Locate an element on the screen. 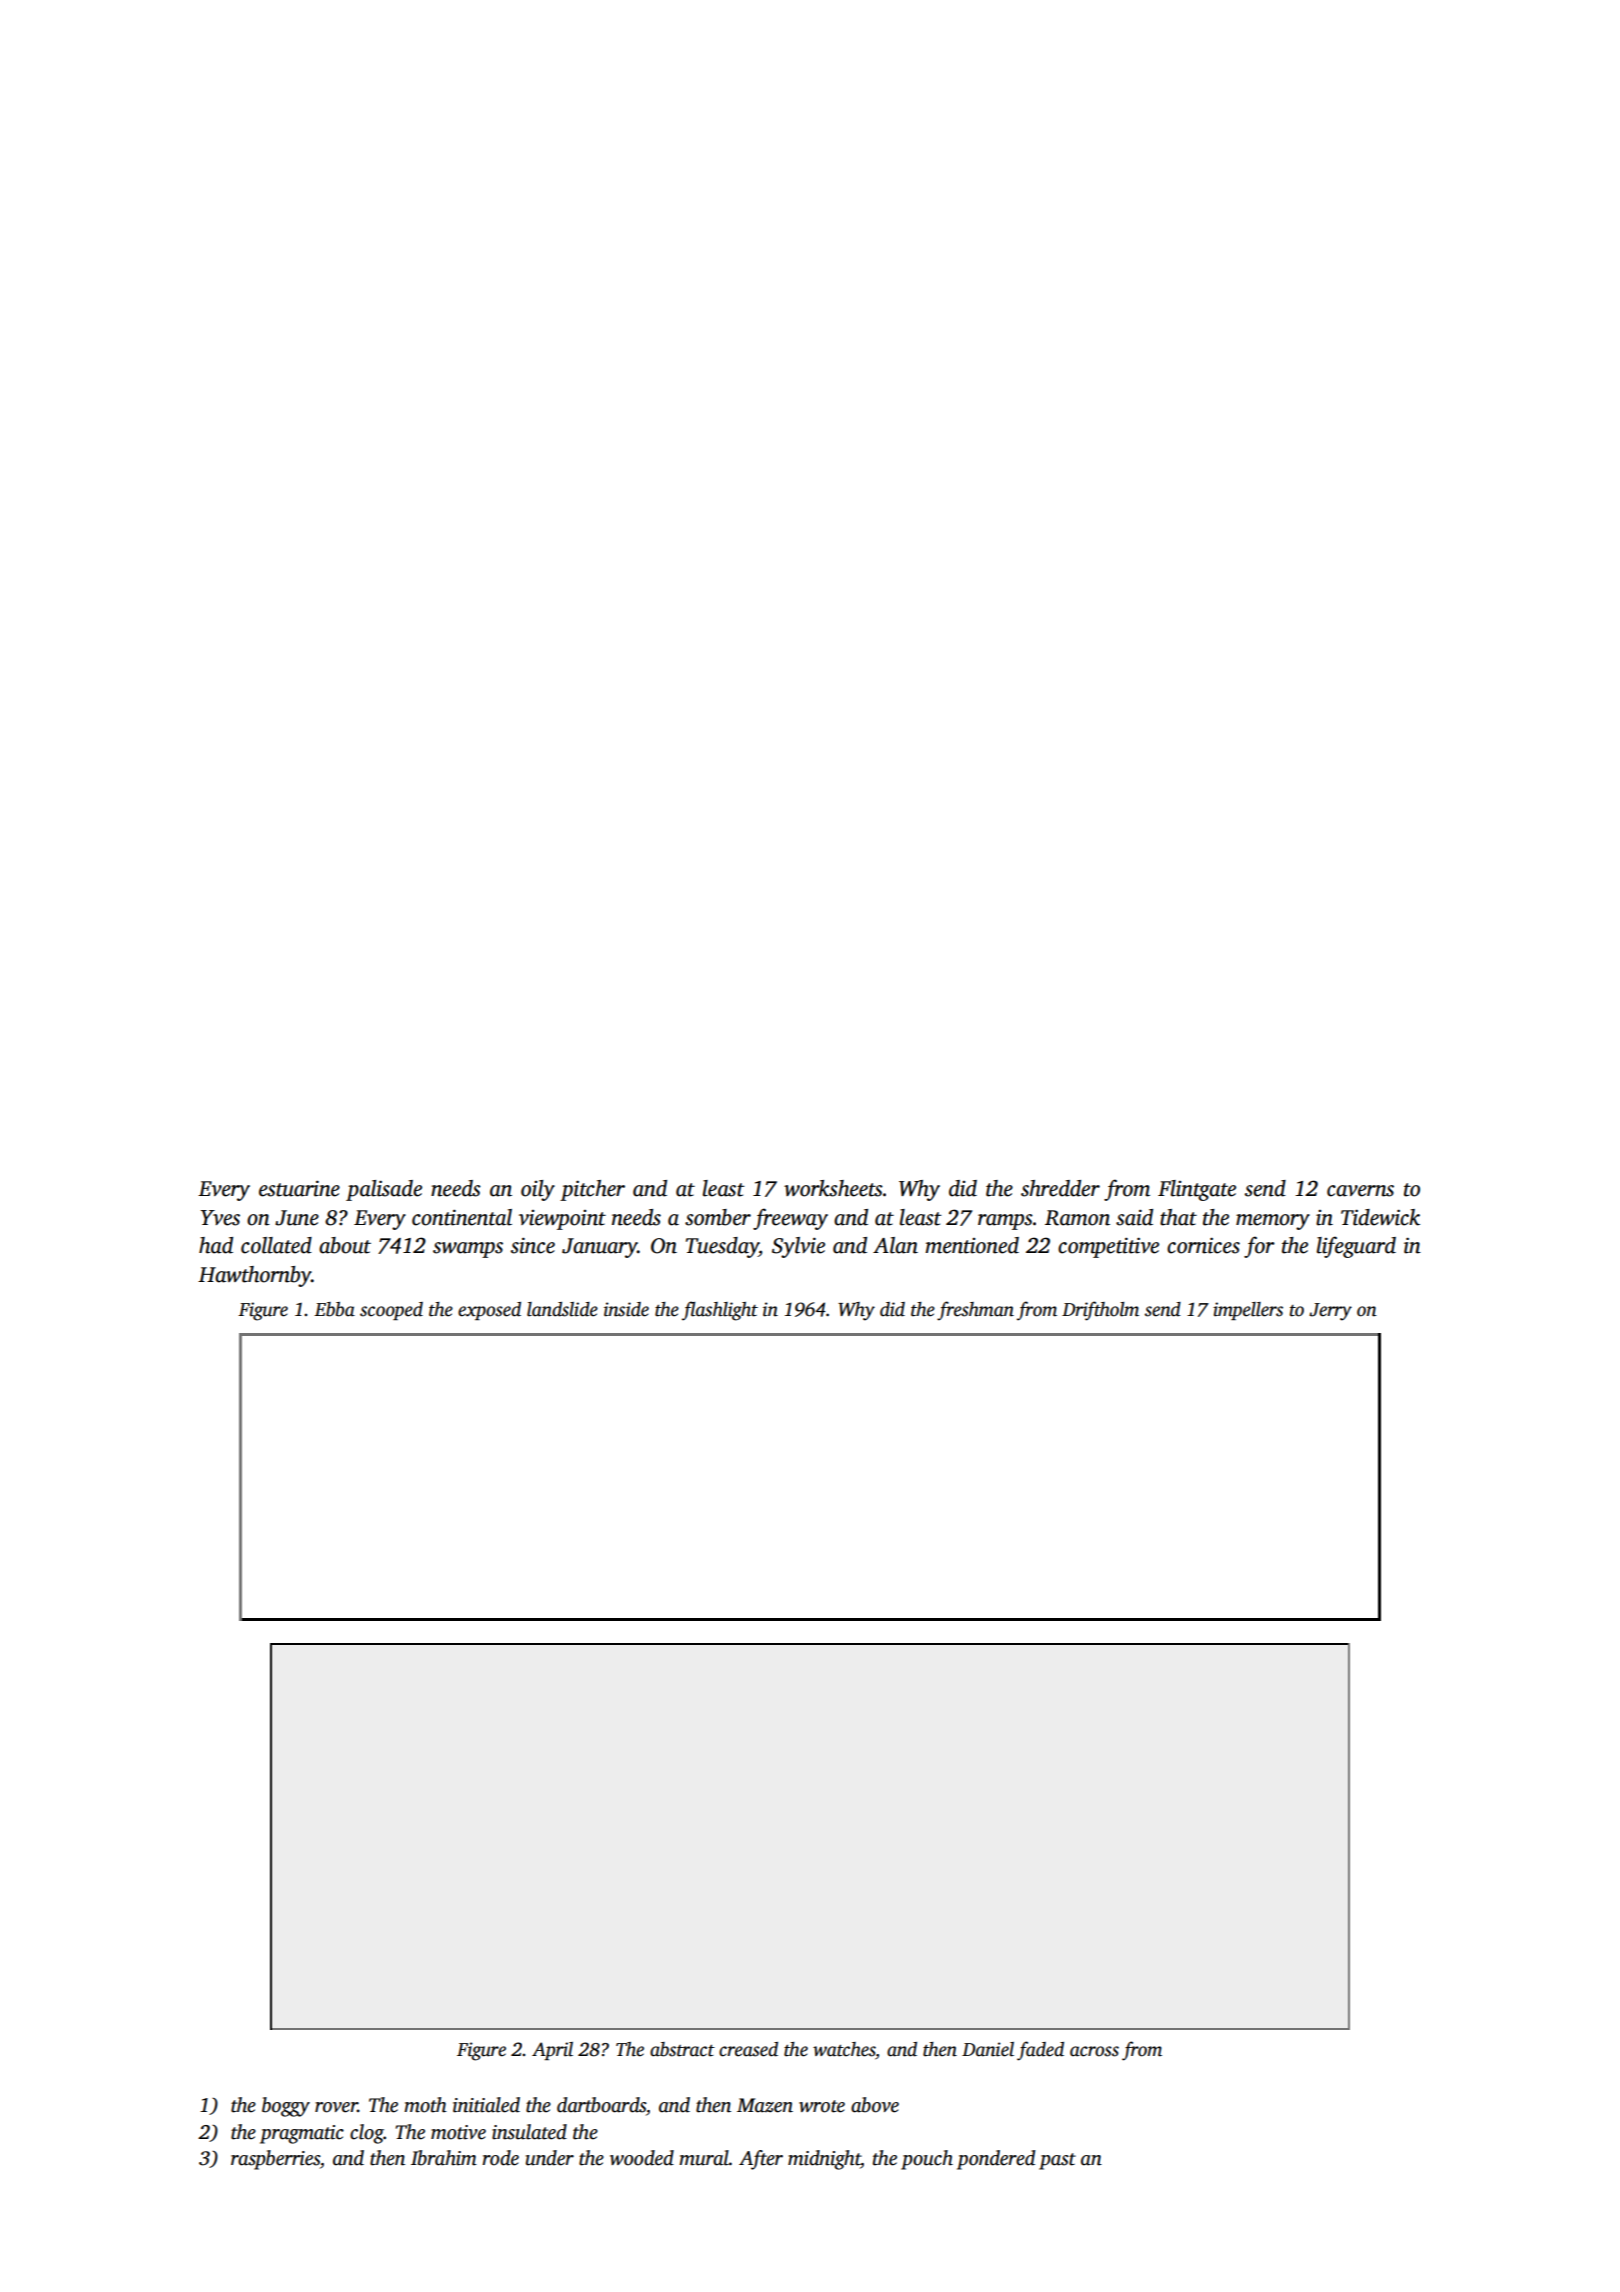  Flintgate is located at coordinates (1197, 1190).
